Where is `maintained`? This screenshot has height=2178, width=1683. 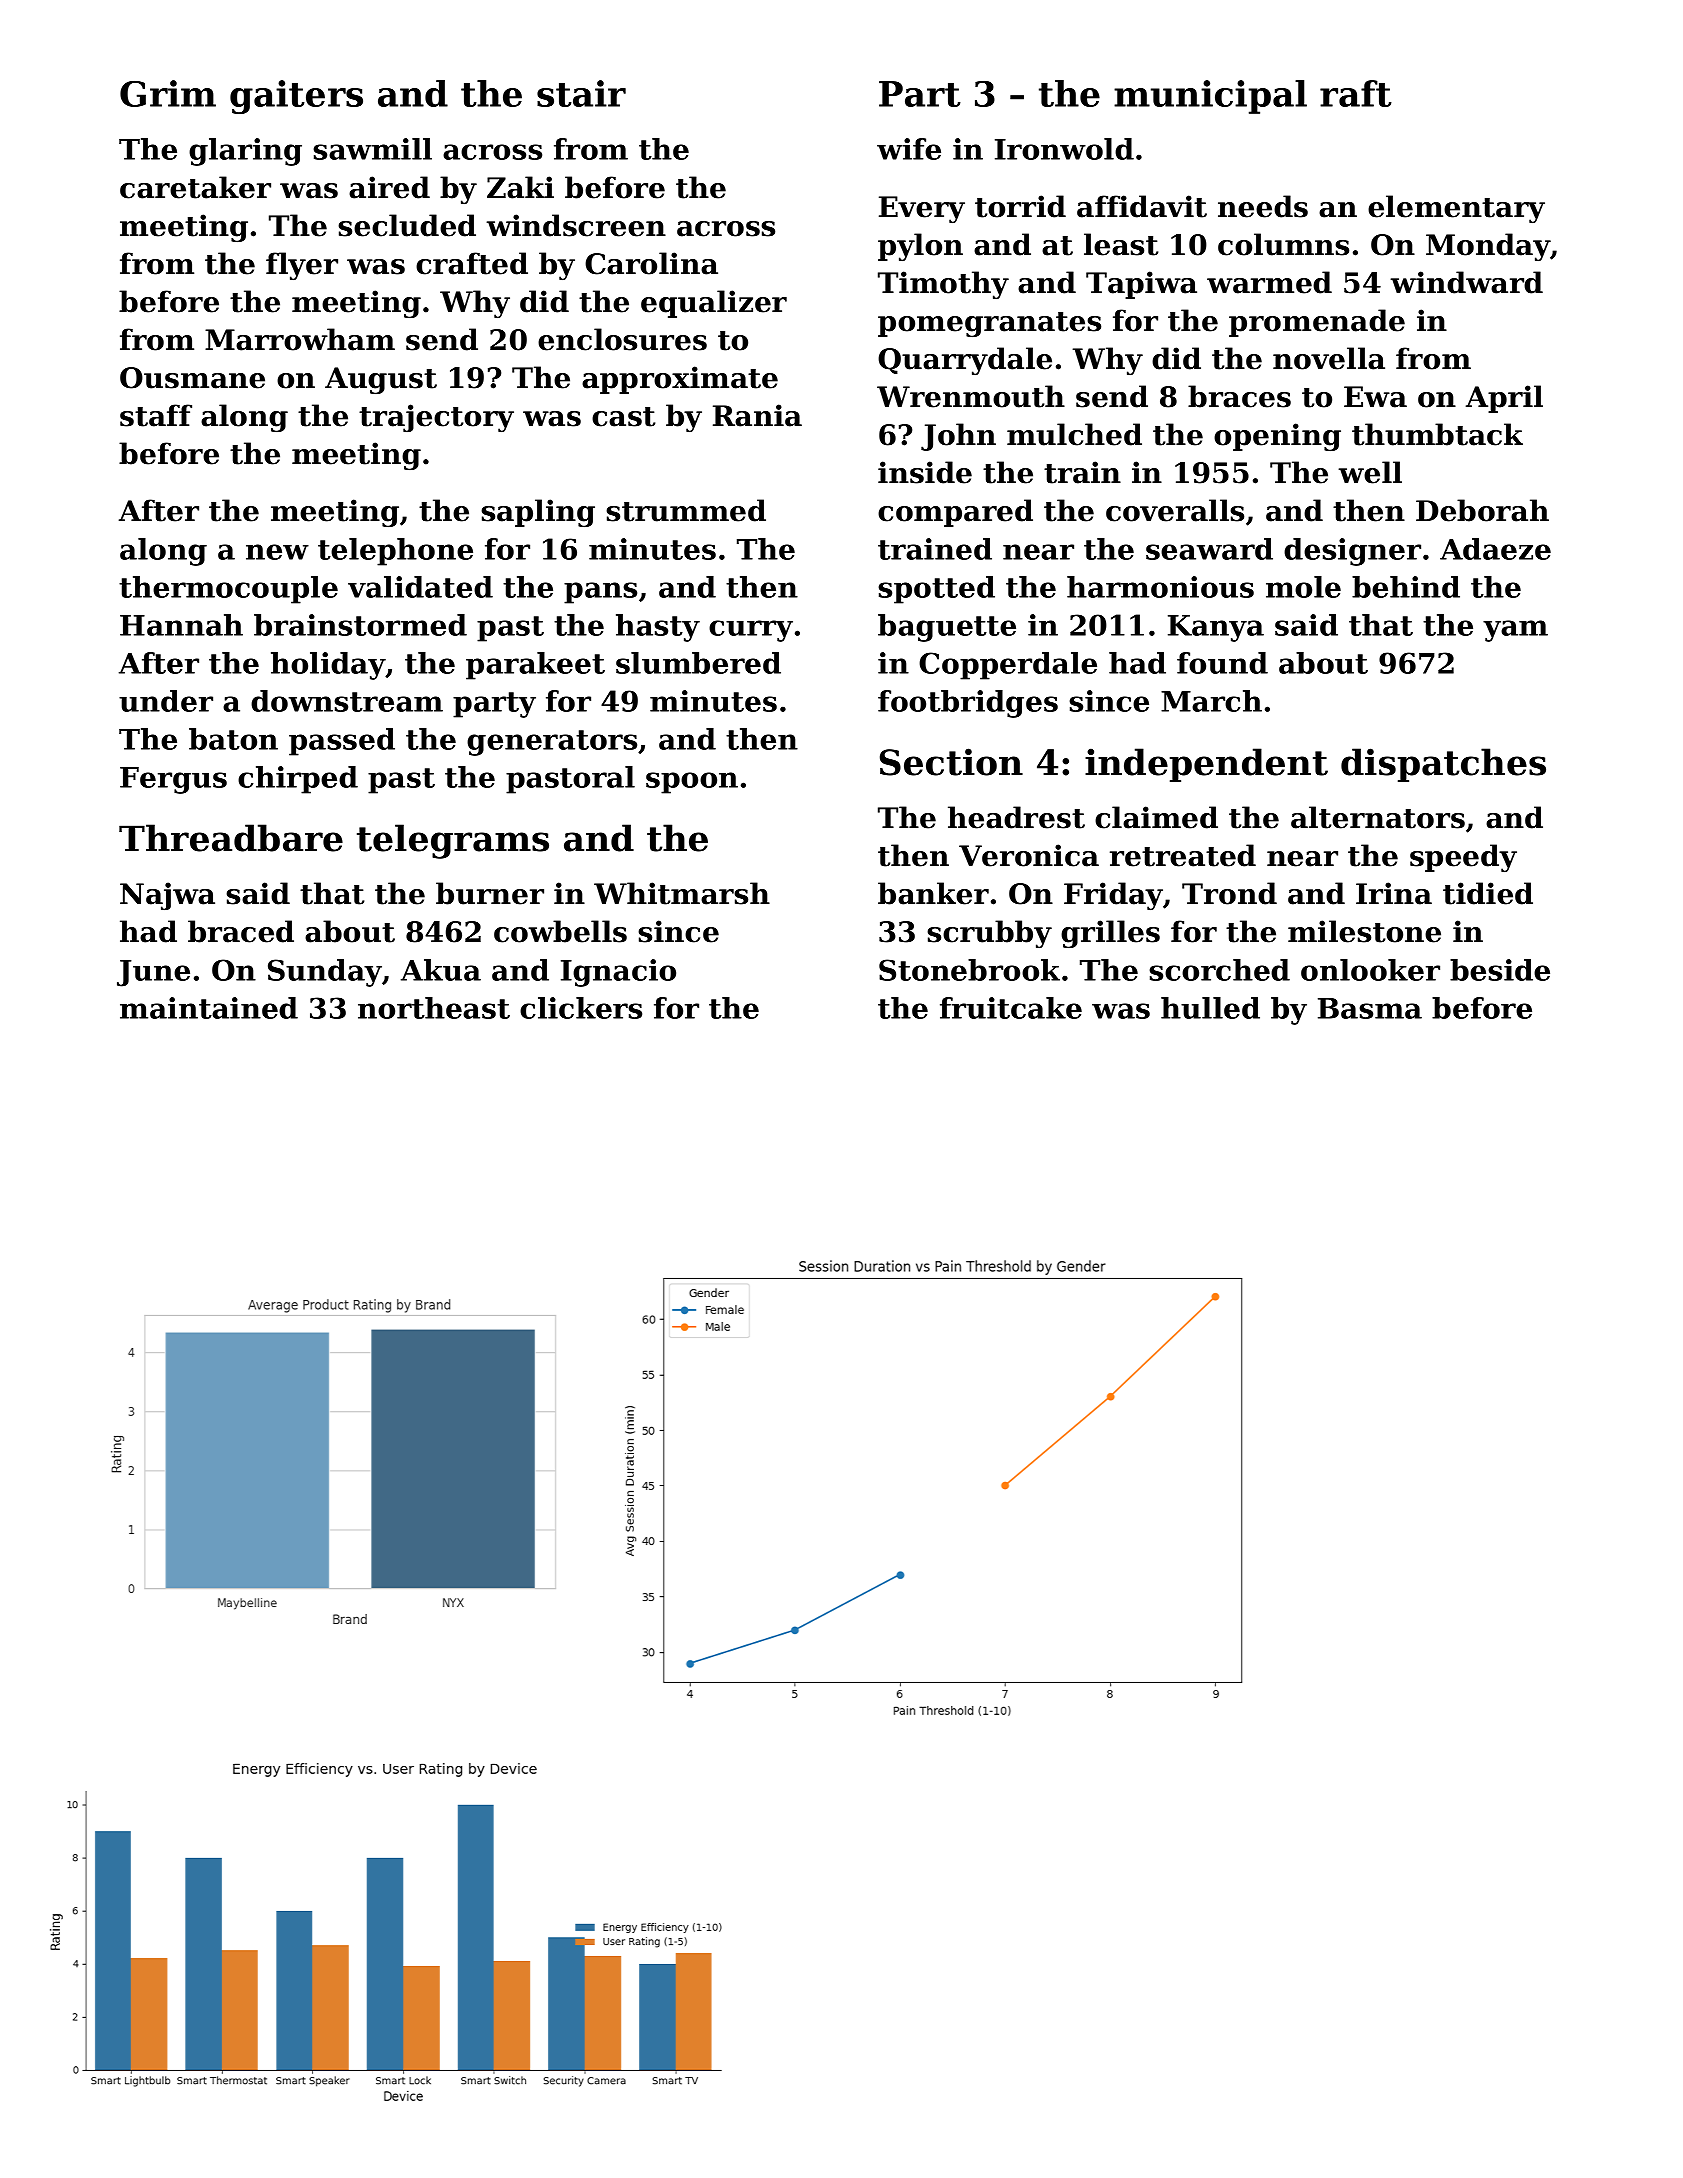 maintained is located at coordinates (209, 1008).
